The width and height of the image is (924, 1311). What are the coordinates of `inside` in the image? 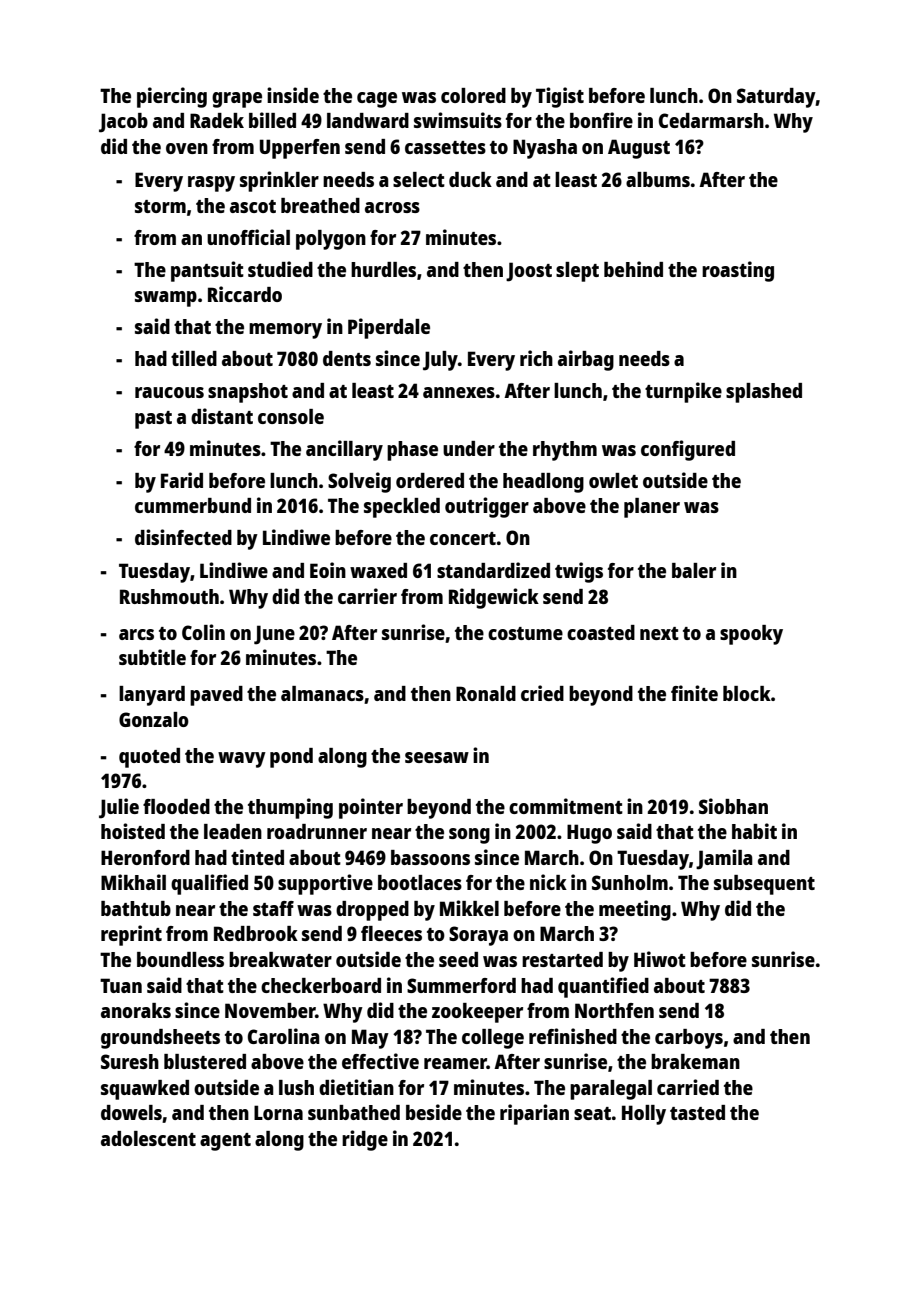 It's located at (293, 95).
